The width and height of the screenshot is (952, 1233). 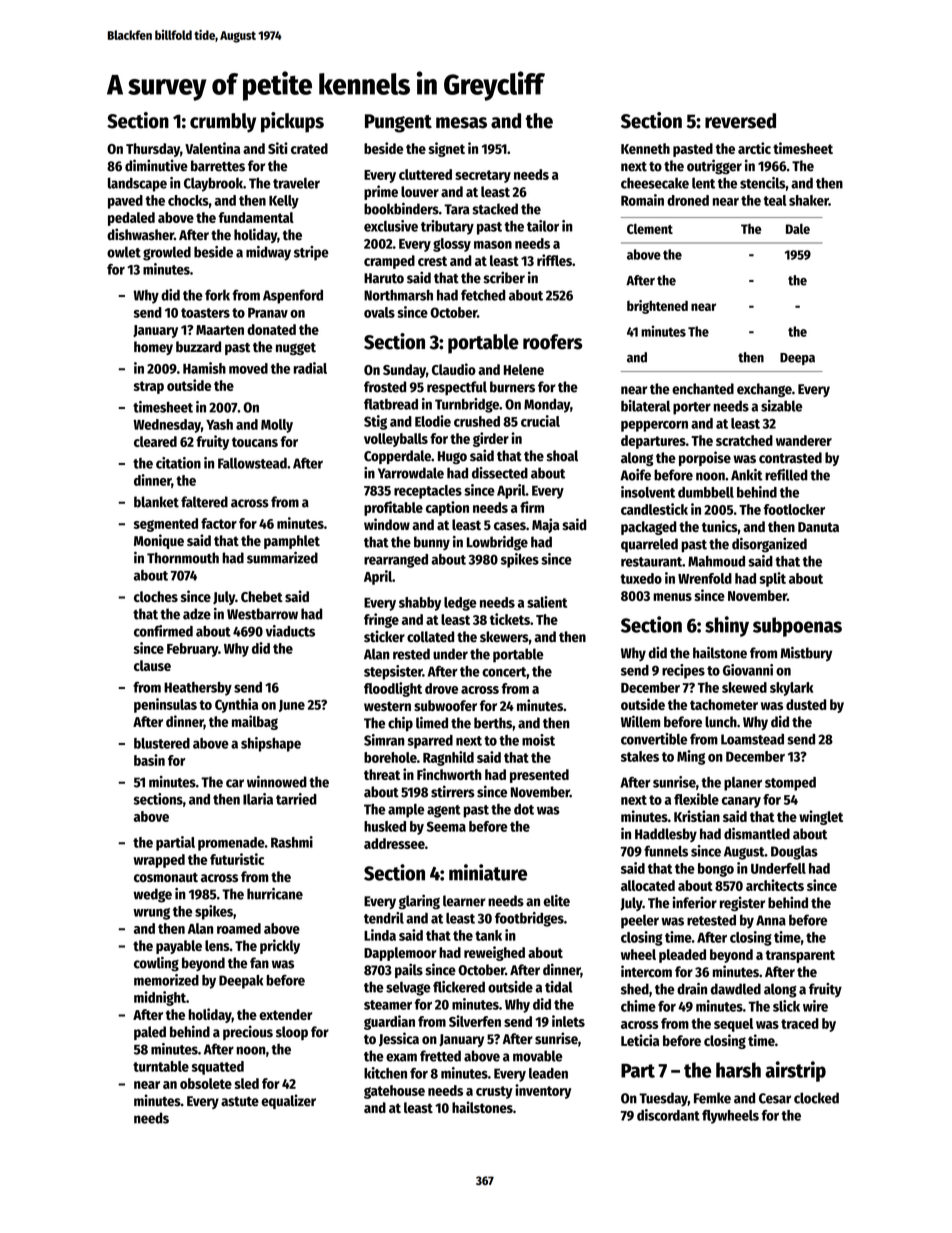 I want to click on mesas, so click(x=461, y=123).
